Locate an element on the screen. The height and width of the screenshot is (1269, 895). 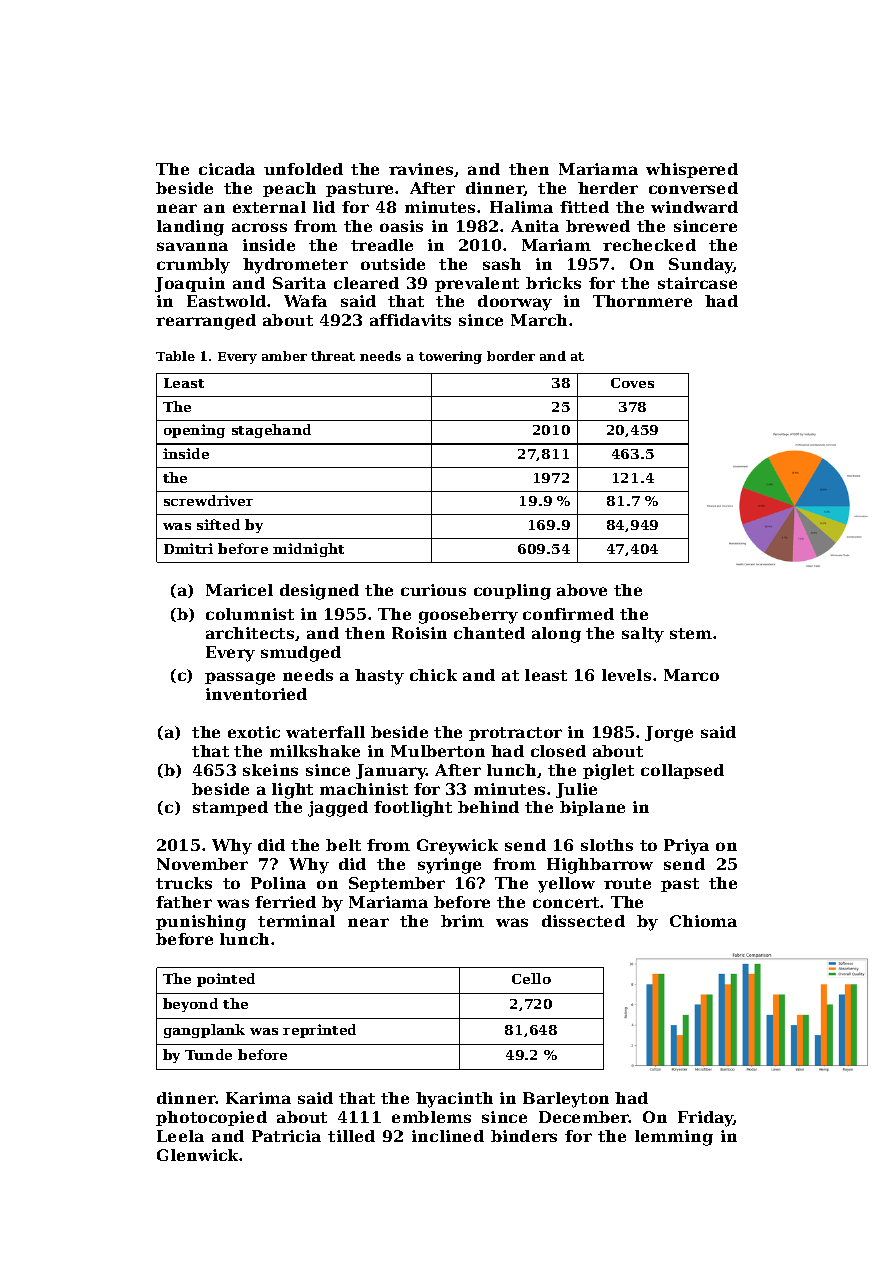
amber is located at coordinates (284, 356).
